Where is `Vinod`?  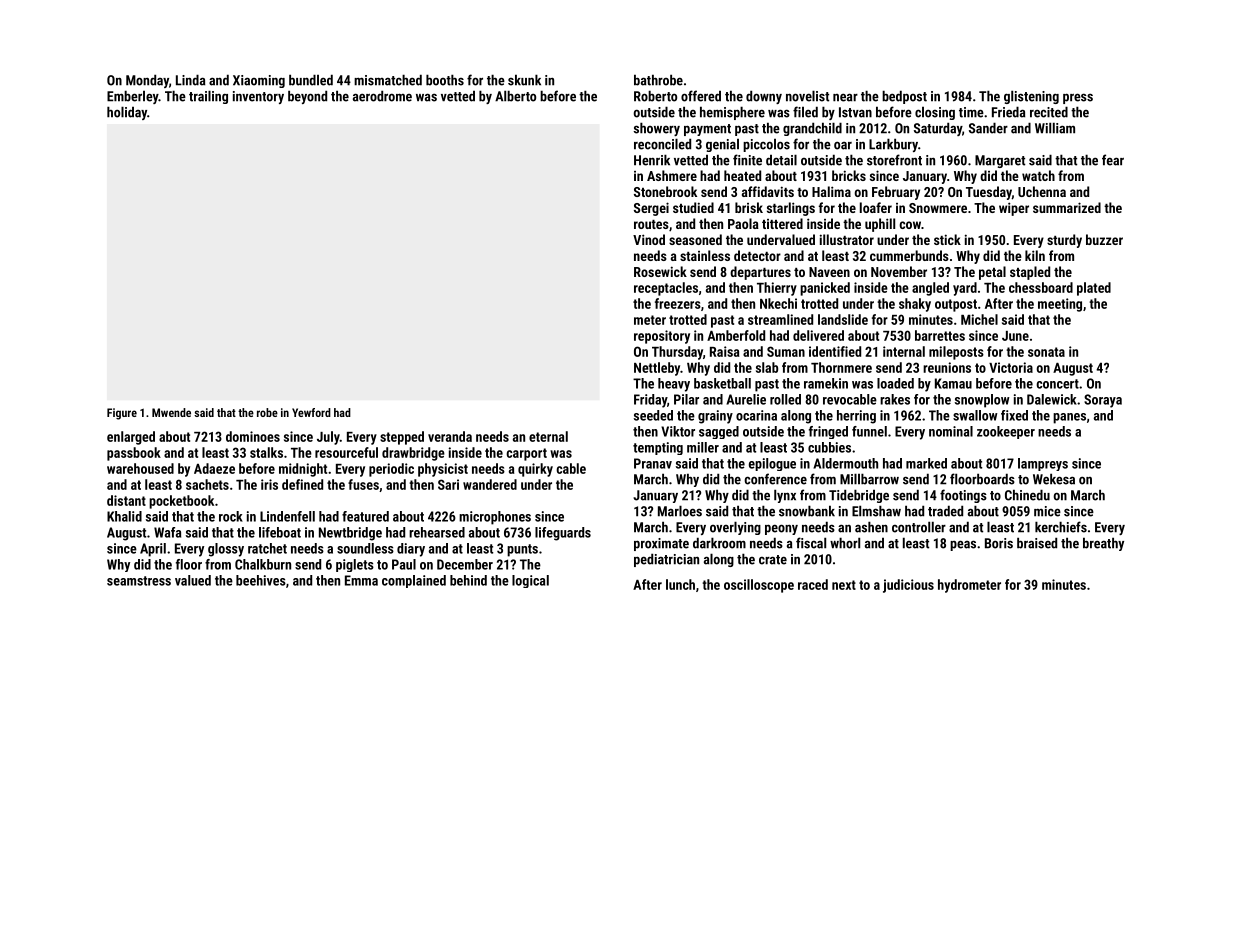
Vinod is located at coordinates (649, 239).
